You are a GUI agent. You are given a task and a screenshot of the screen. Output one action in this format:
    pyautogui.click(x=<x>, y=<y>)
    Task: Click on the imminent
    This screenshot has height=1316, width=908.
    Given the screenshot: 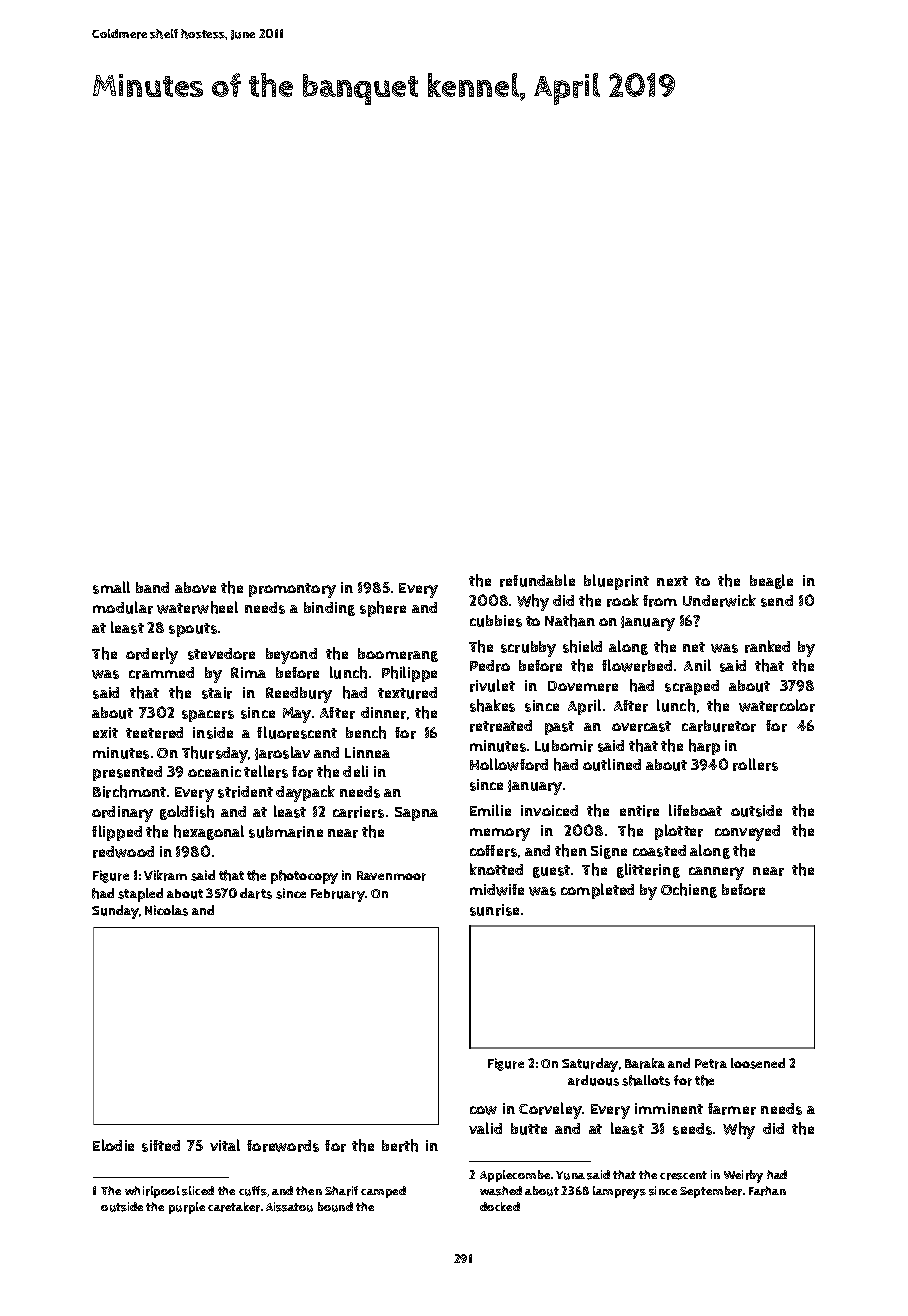 What is the action you would take?
    pyautogui.click(x=669, y=1108)
